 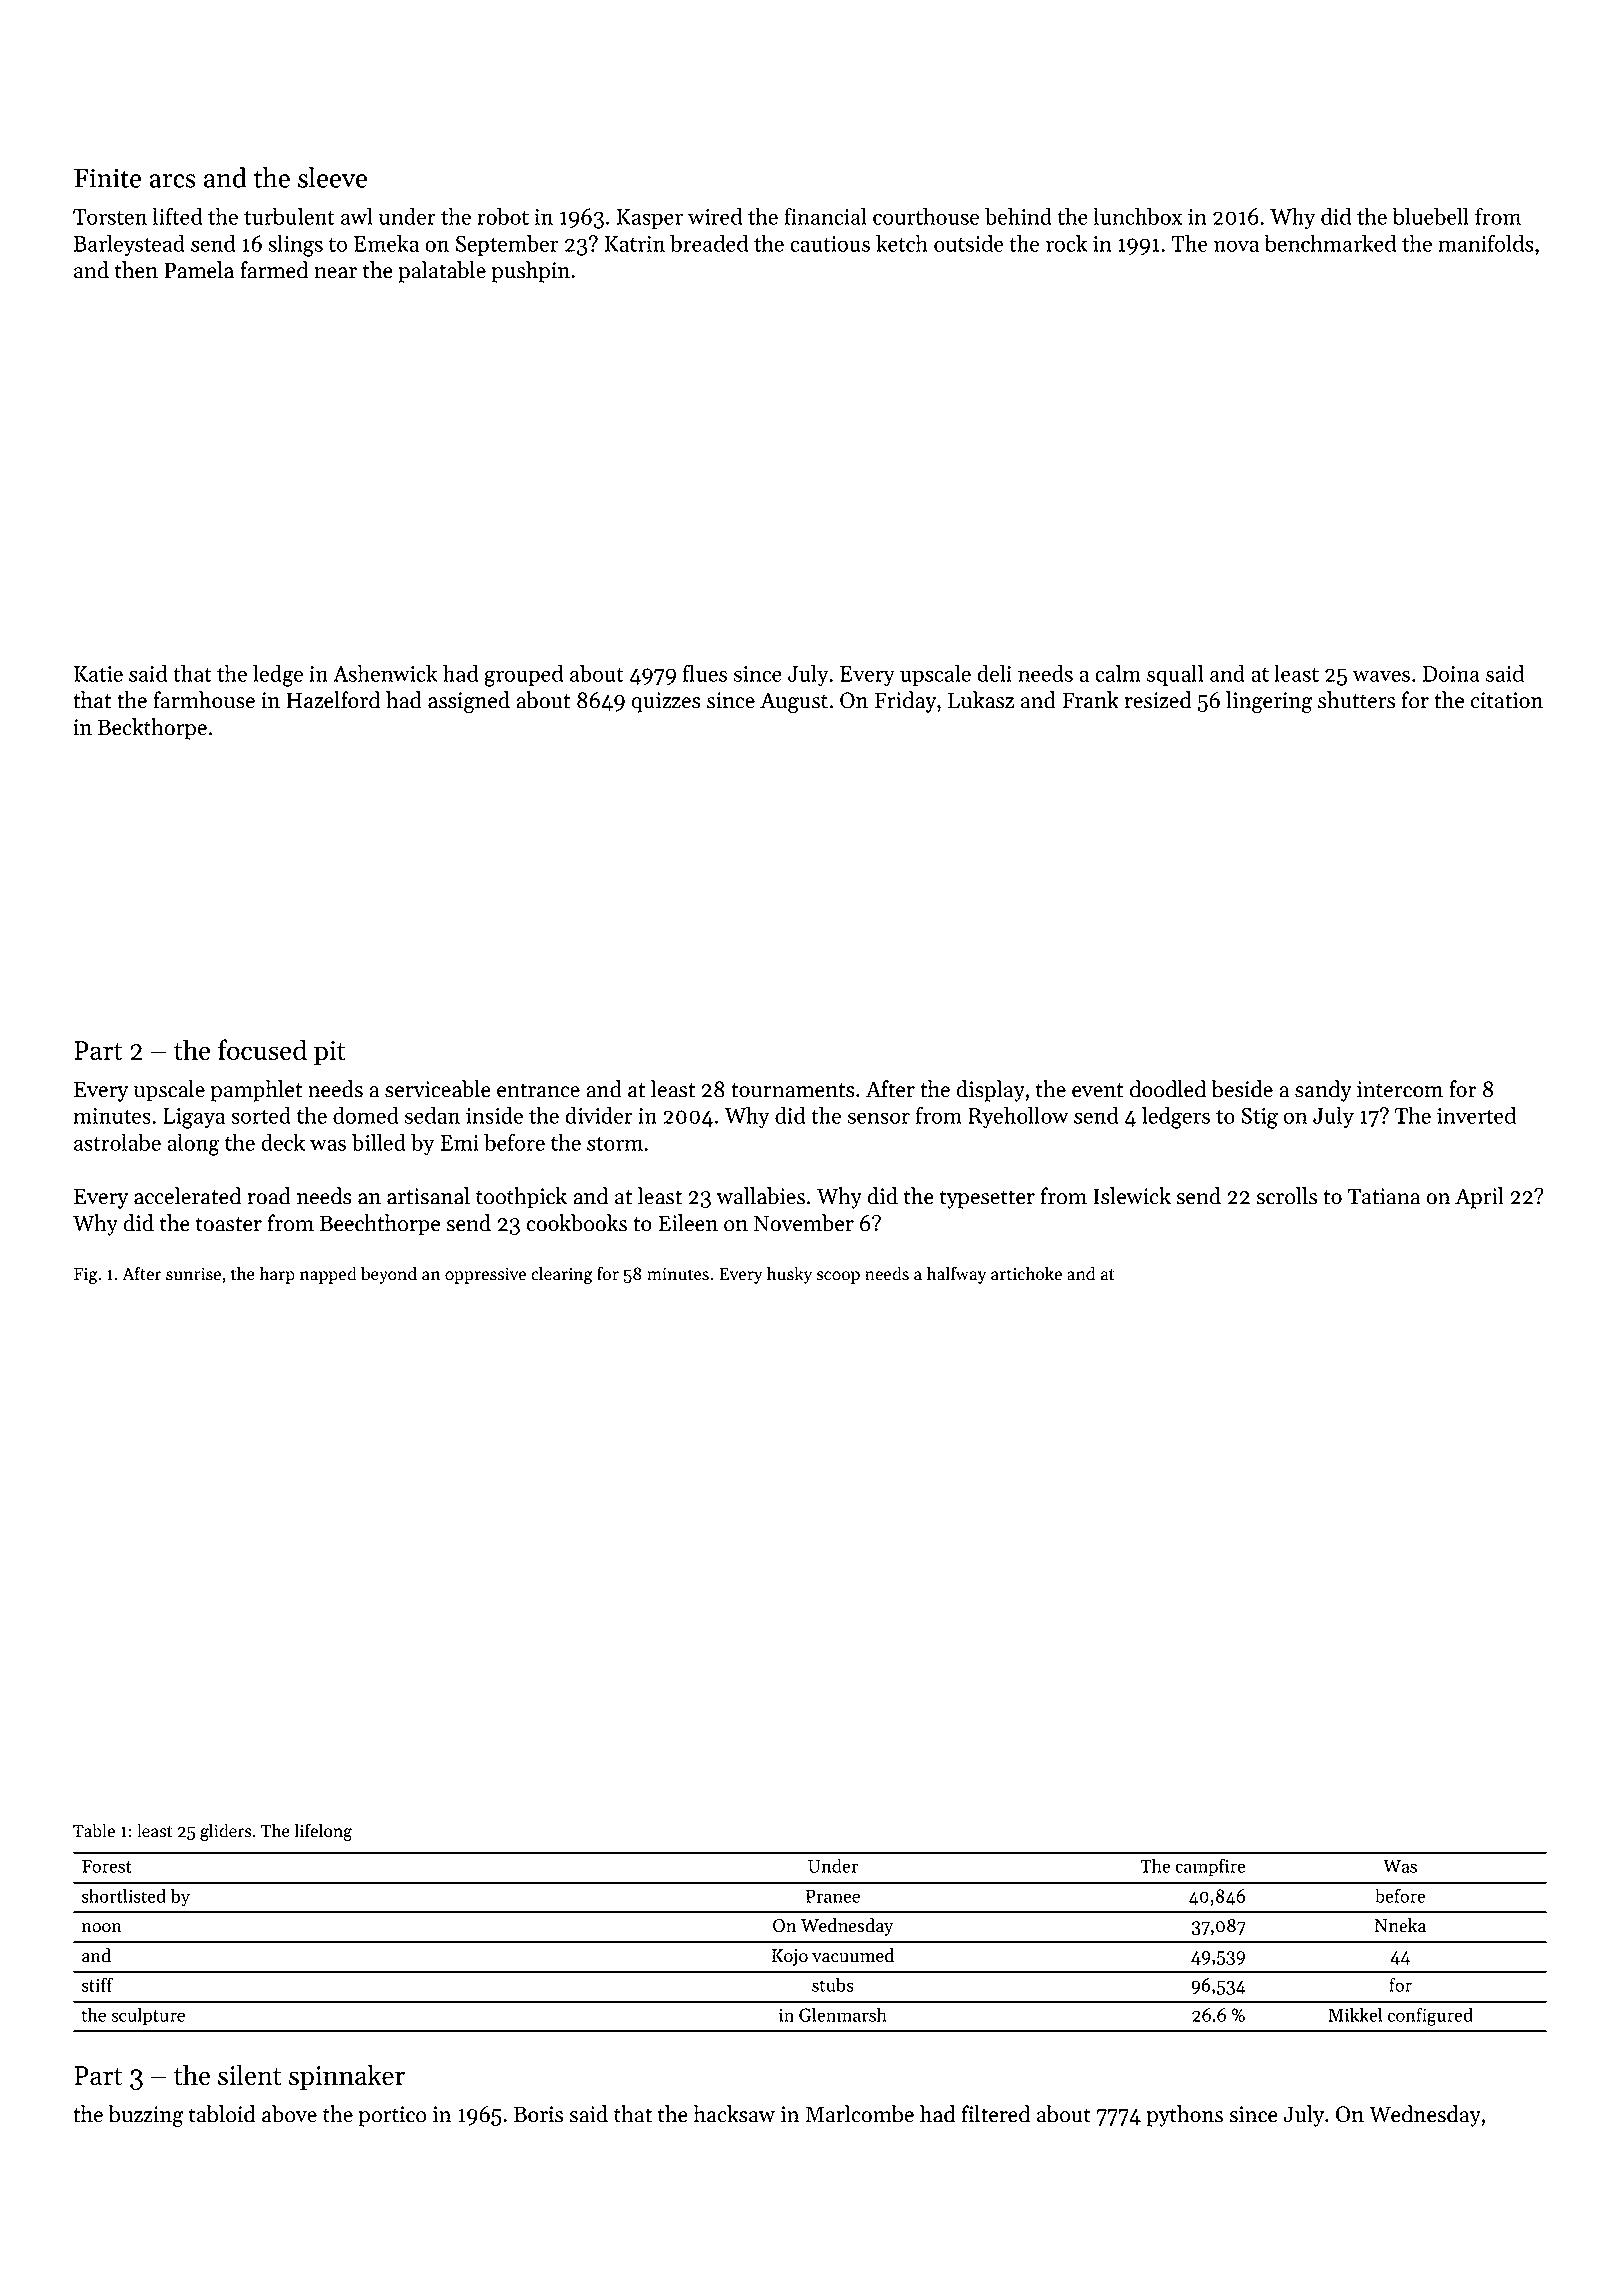 I want to click on cautious, so click(x=830, y=244).
